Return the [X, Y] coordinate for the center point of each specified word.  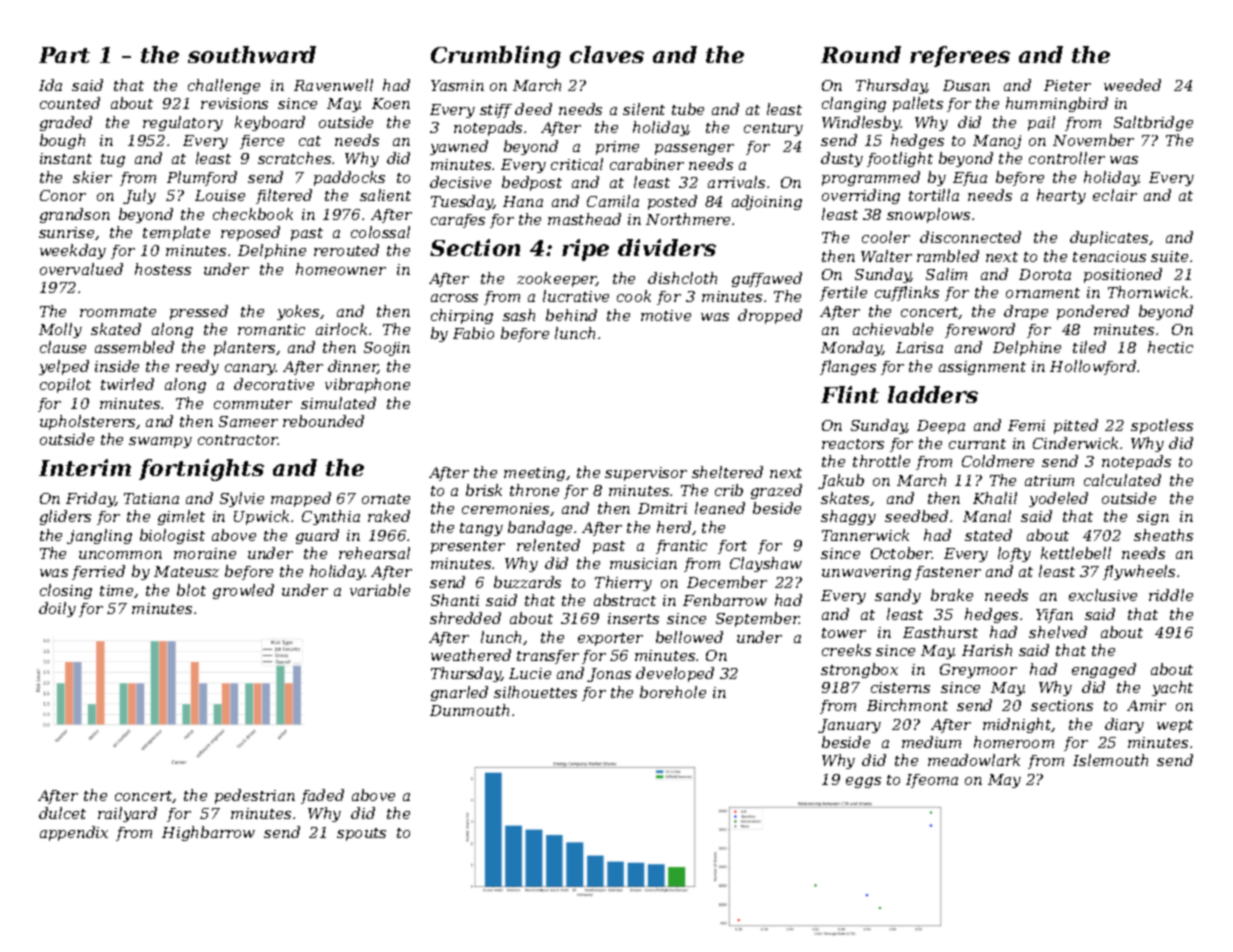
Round [861, 54]
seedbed [916, 516]
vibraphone [367, 385]
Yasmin [457, 85]
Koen [391, 103]
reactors [853, 444]
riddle [1171, 595]
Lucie [530, 673]
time [116, 590]
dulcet [62, 813]
